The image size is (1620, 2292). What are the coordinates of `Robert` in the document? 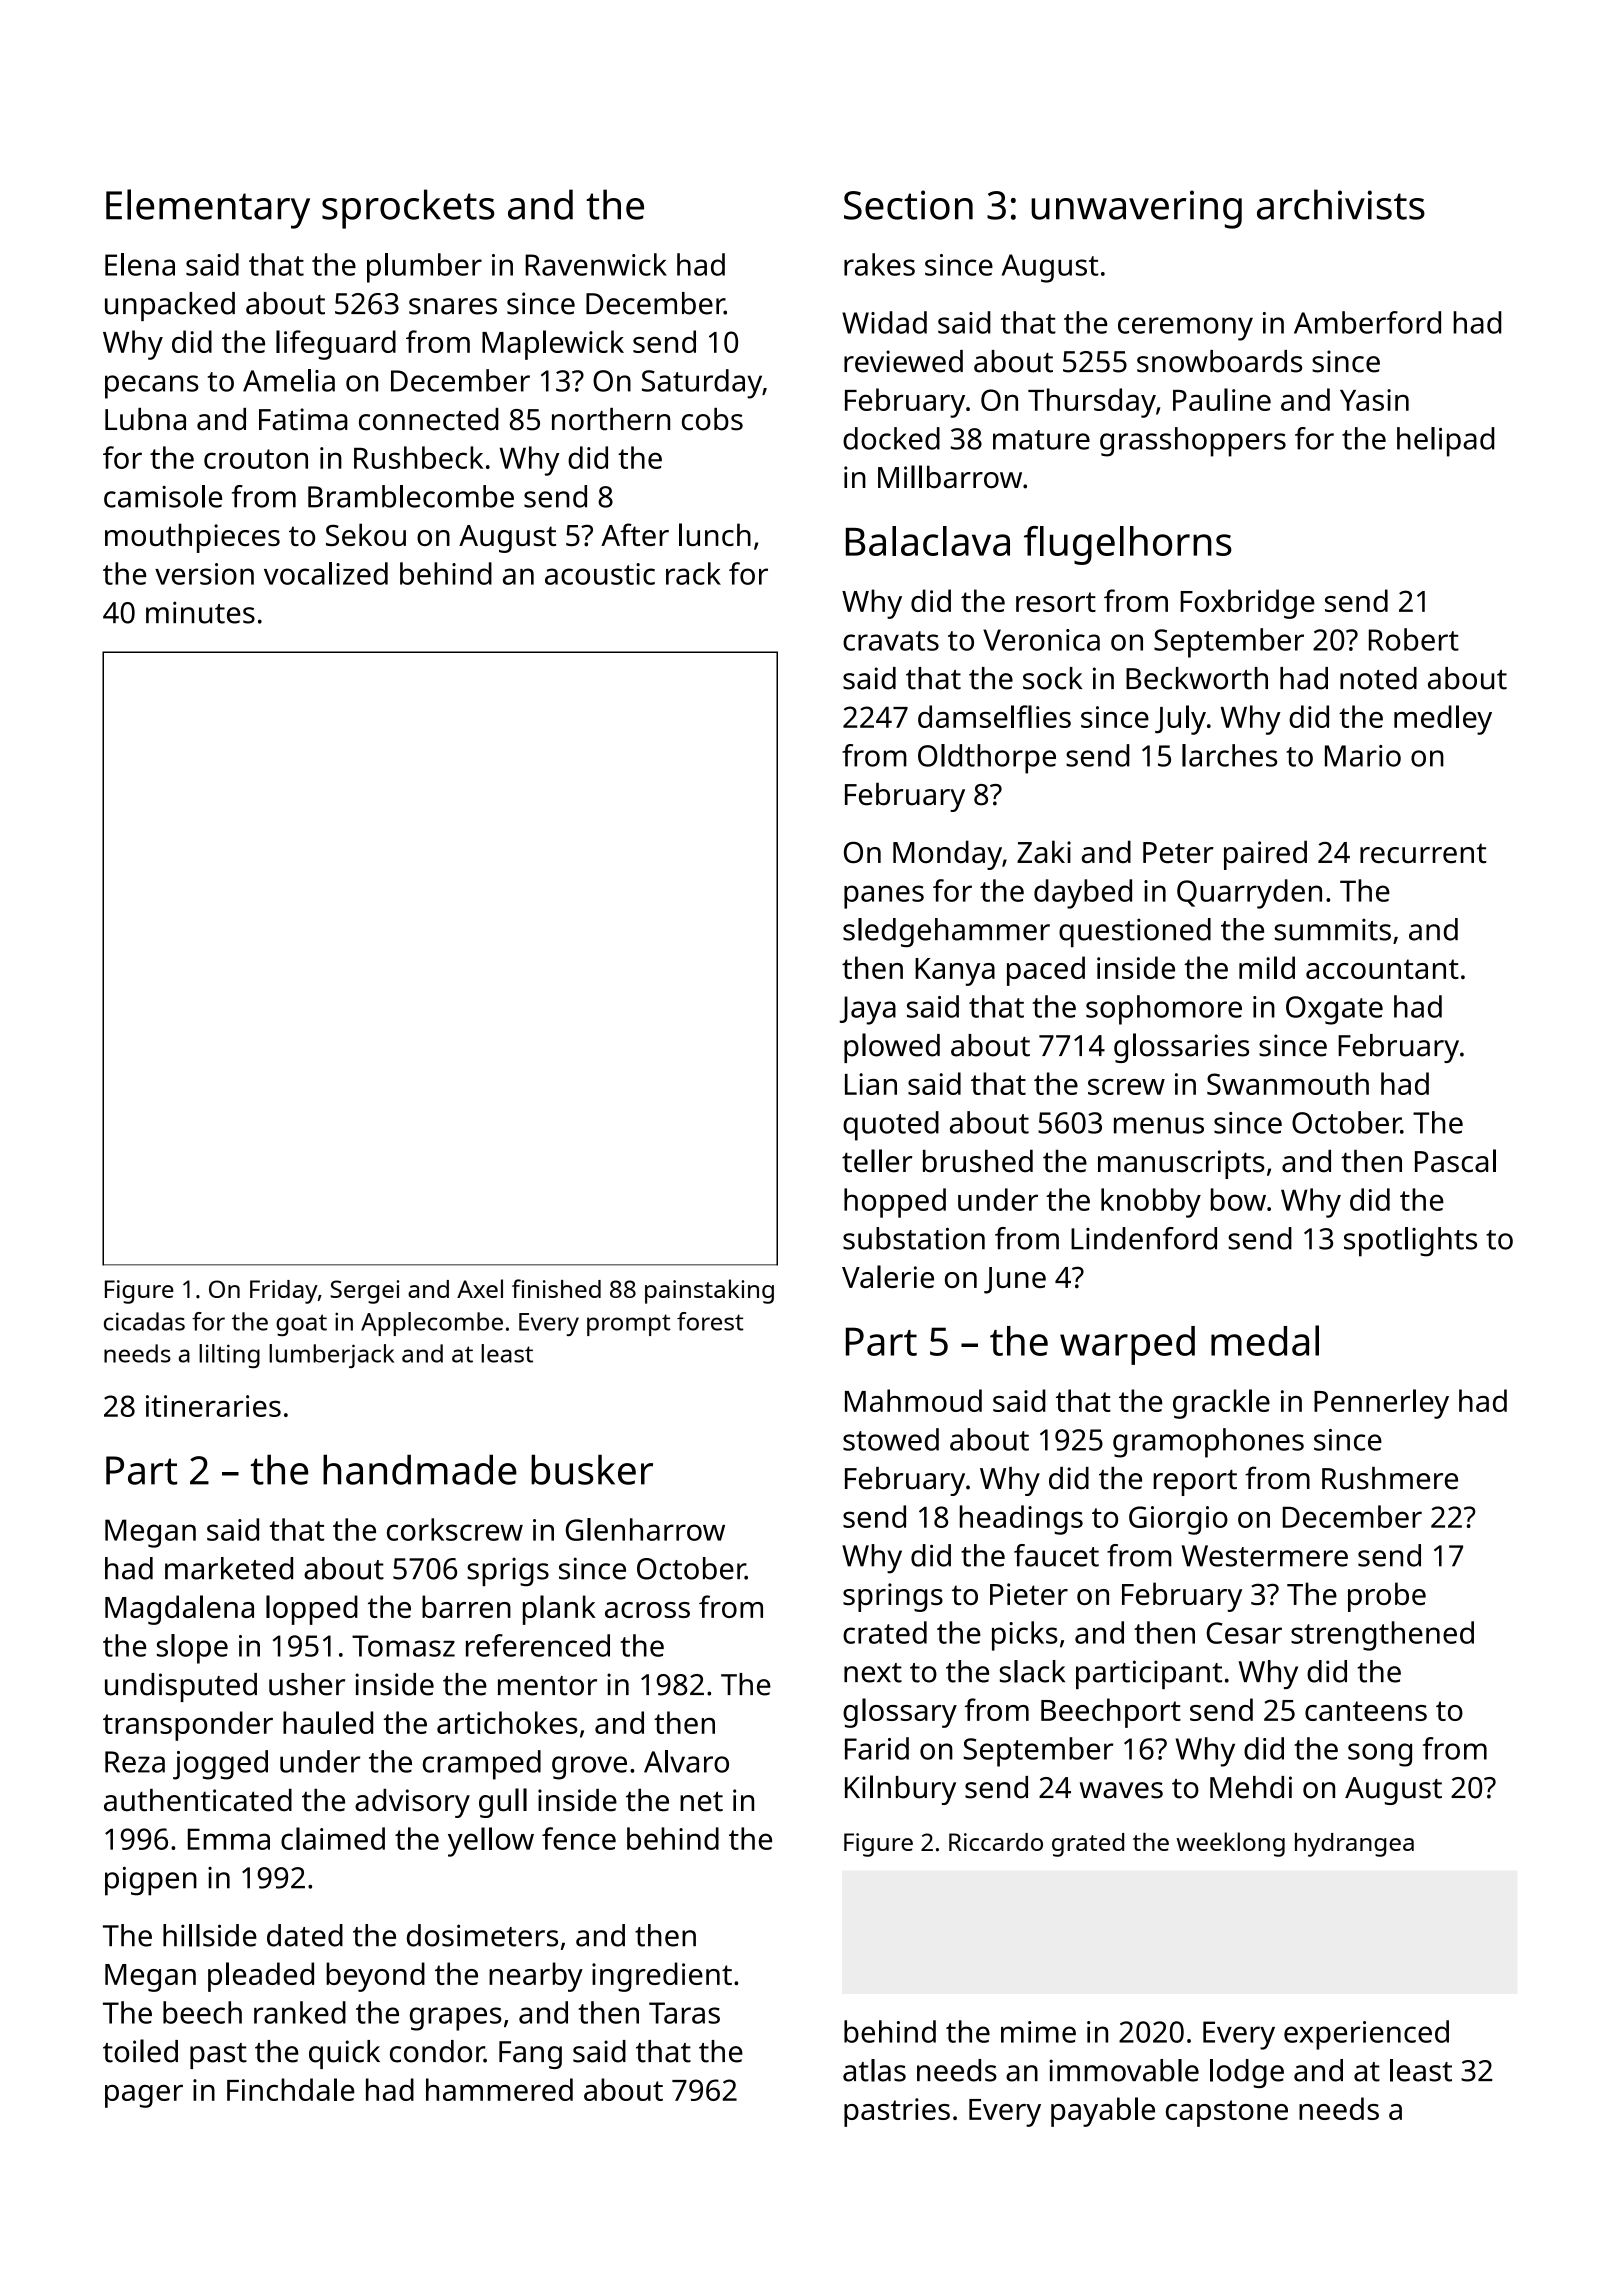 It's located at (1414, 639).
